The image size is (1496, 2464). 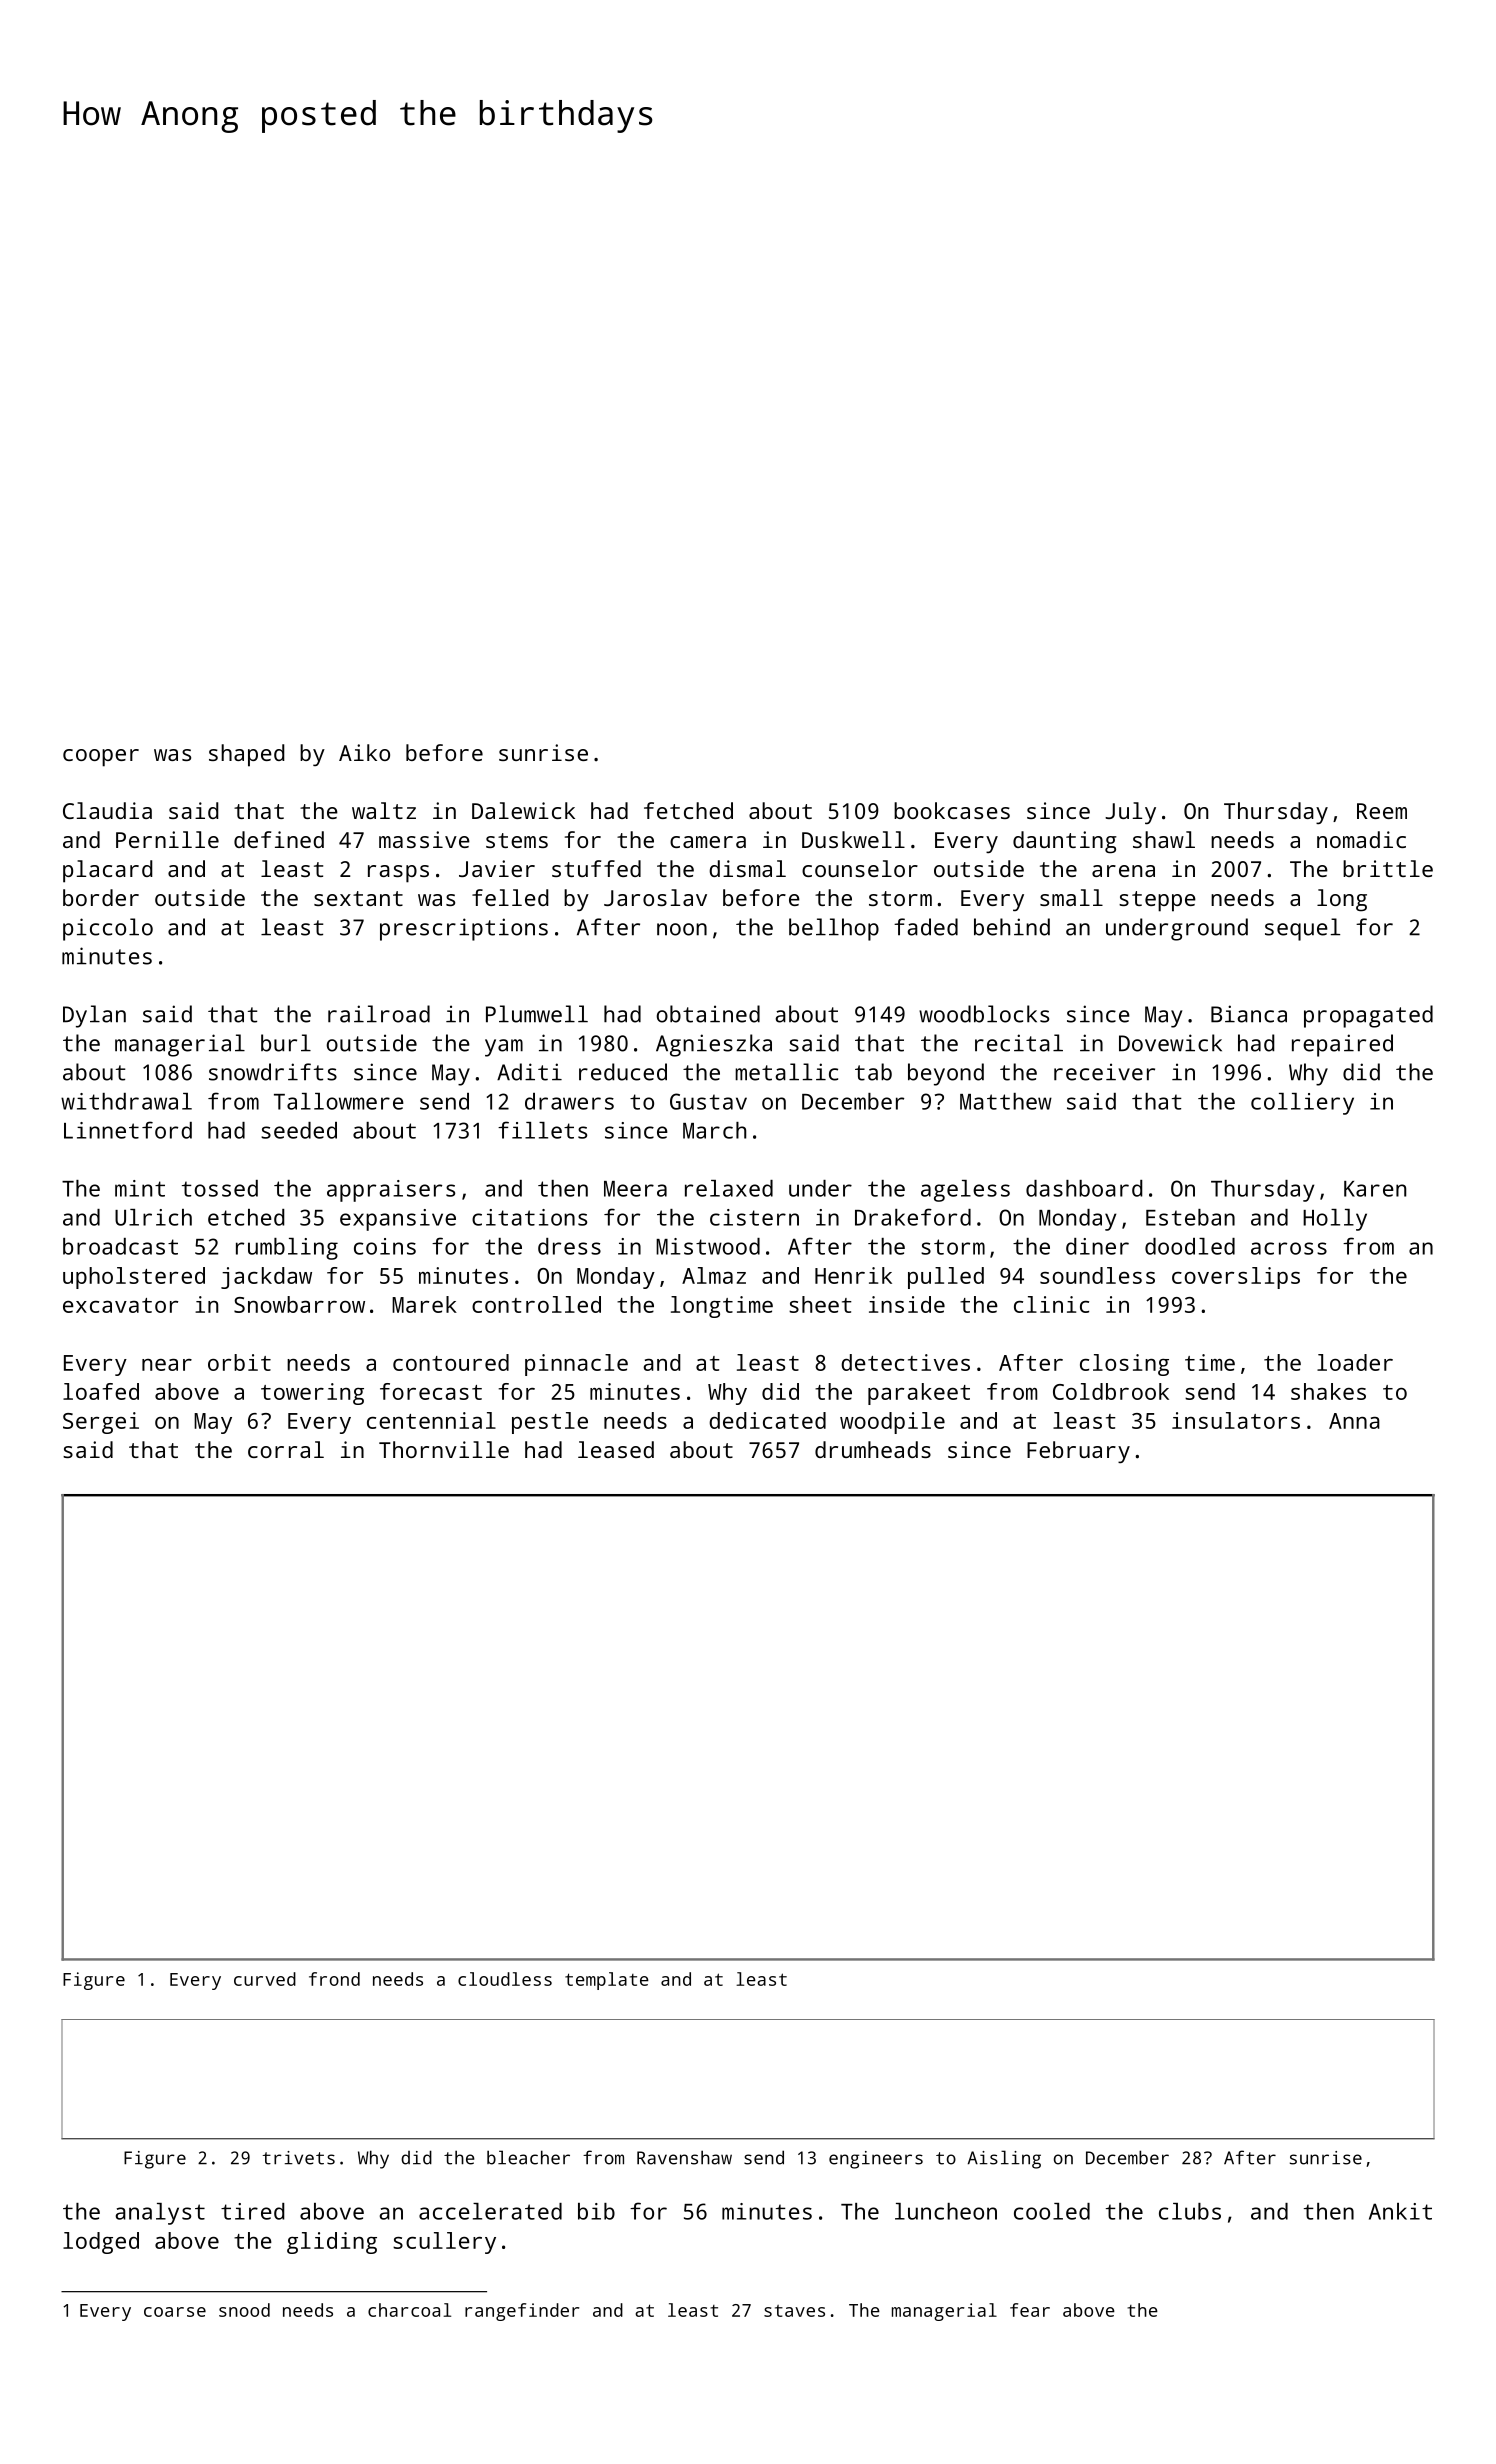 I want to click on dress, so click(x=569, y=1246).
